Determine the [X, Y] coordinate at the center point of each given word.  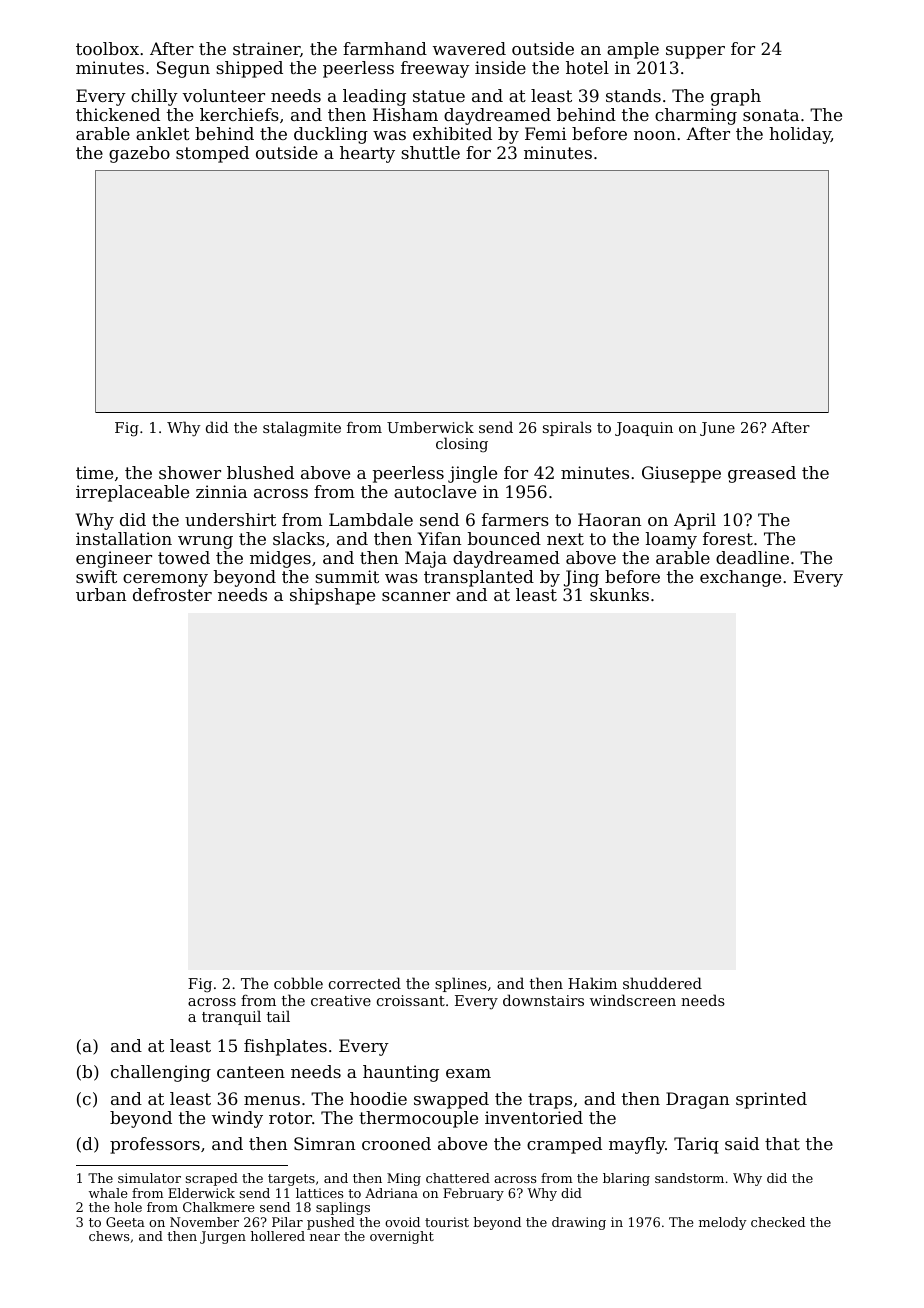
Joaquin [644, 429]
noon [655, 135]
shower [190, 472]
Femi [546, 133]
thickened [118, 114]
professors [155, 1145]
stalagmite [302, 429]
